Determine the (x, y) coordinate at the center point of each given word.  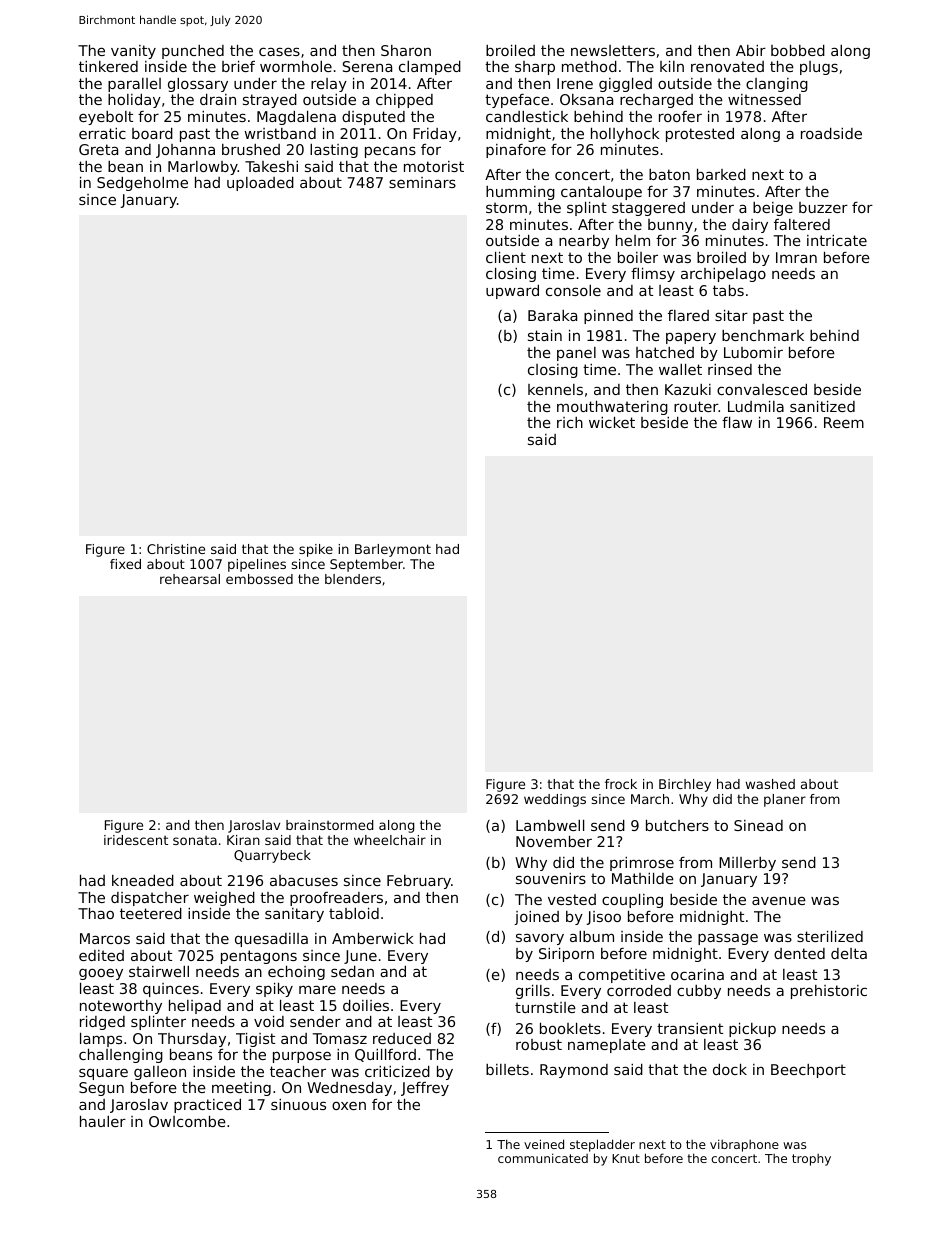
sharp (535, 68)
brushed (251, 149)
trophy (811, 1160)
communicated (543, 1158)
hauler (103, 1121)
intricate (837, 240)
